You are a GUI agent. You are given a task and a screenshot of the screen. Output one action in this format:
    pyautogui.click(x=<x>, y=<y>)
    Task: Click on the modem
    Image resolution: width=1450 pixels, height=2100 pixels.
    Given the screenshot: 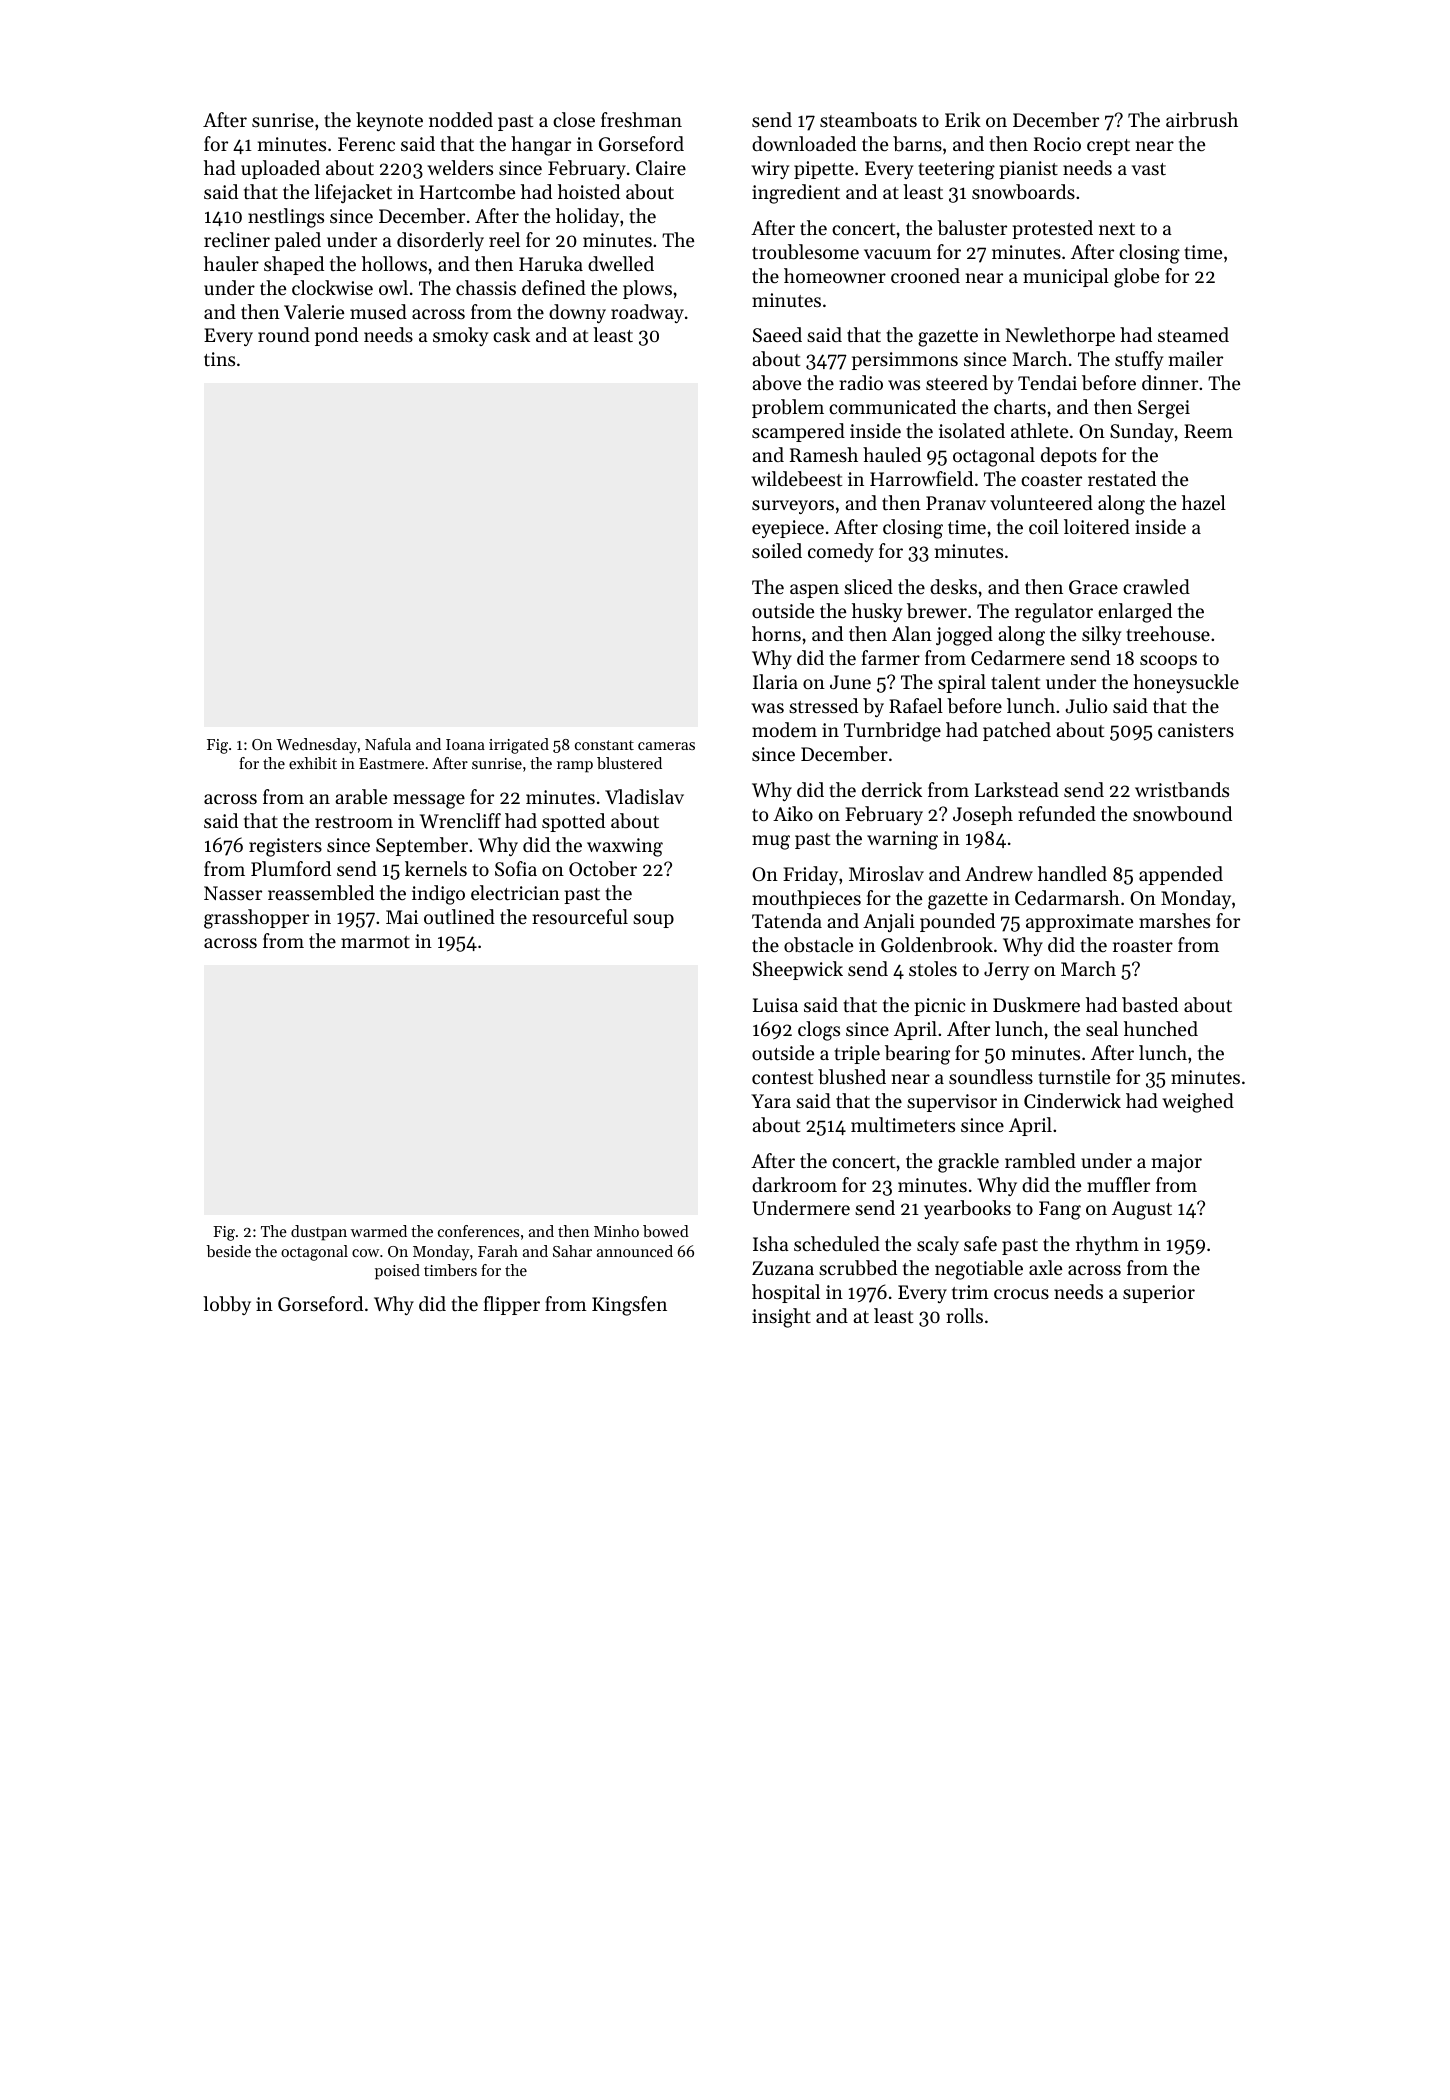 What is the action you would take?
    pyautogui.click(x=784, y=729)
